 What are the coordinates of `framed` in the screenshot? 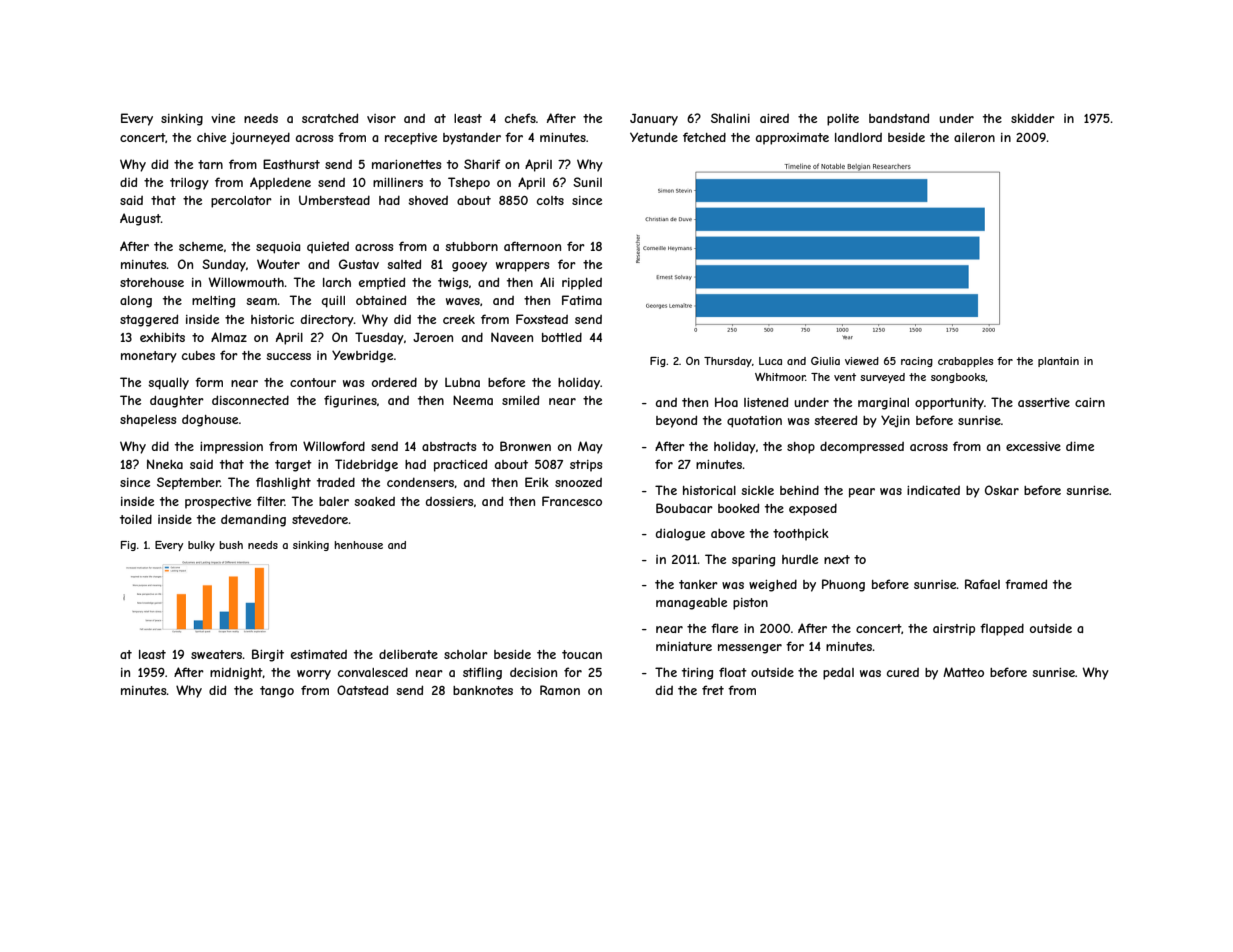 It's located at (1026, 584).
